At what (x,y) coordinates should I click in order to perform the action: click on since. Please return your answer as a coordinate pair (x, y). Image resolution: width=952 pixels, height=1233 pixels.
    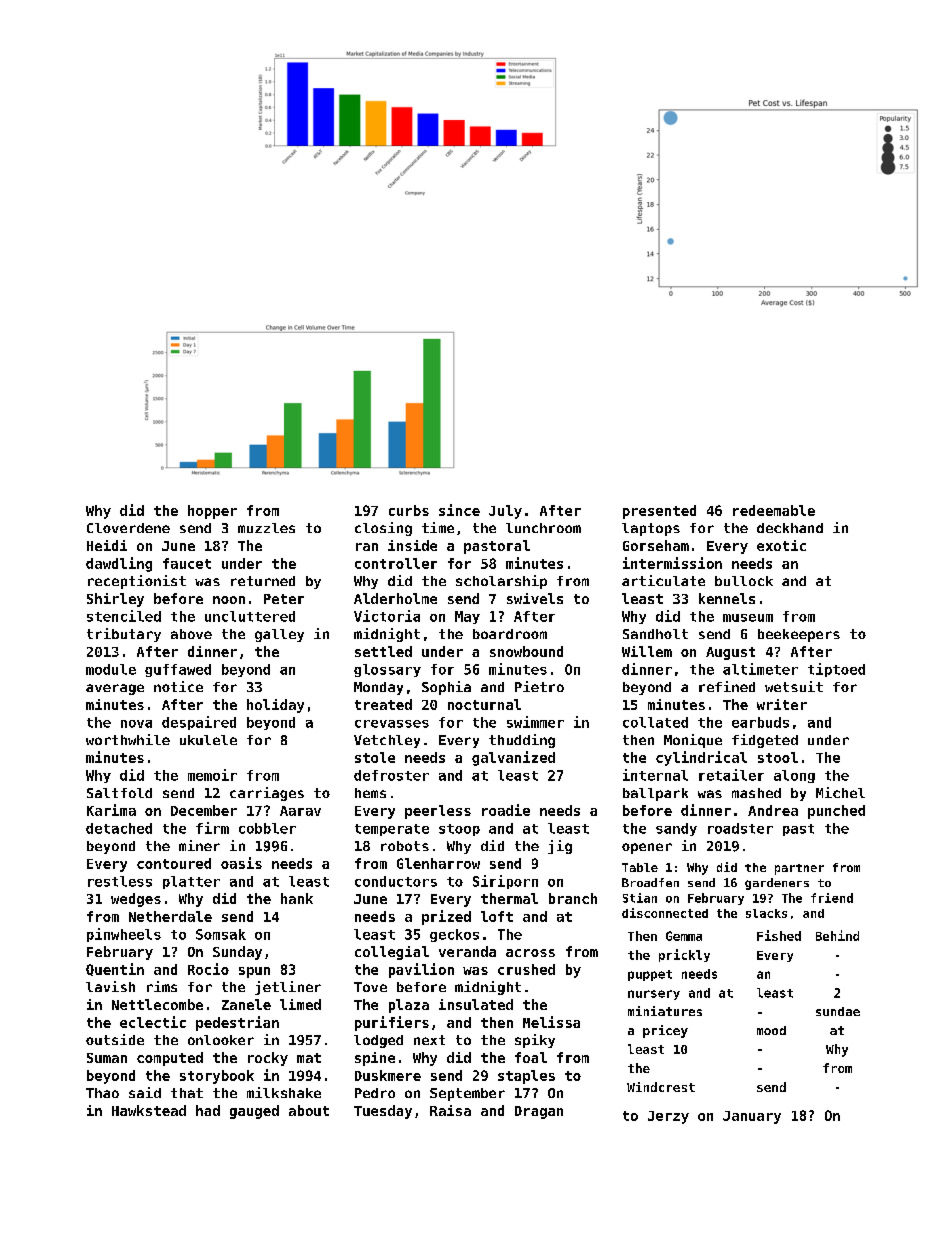
    Looking at the image, I should click on (459, 510).
